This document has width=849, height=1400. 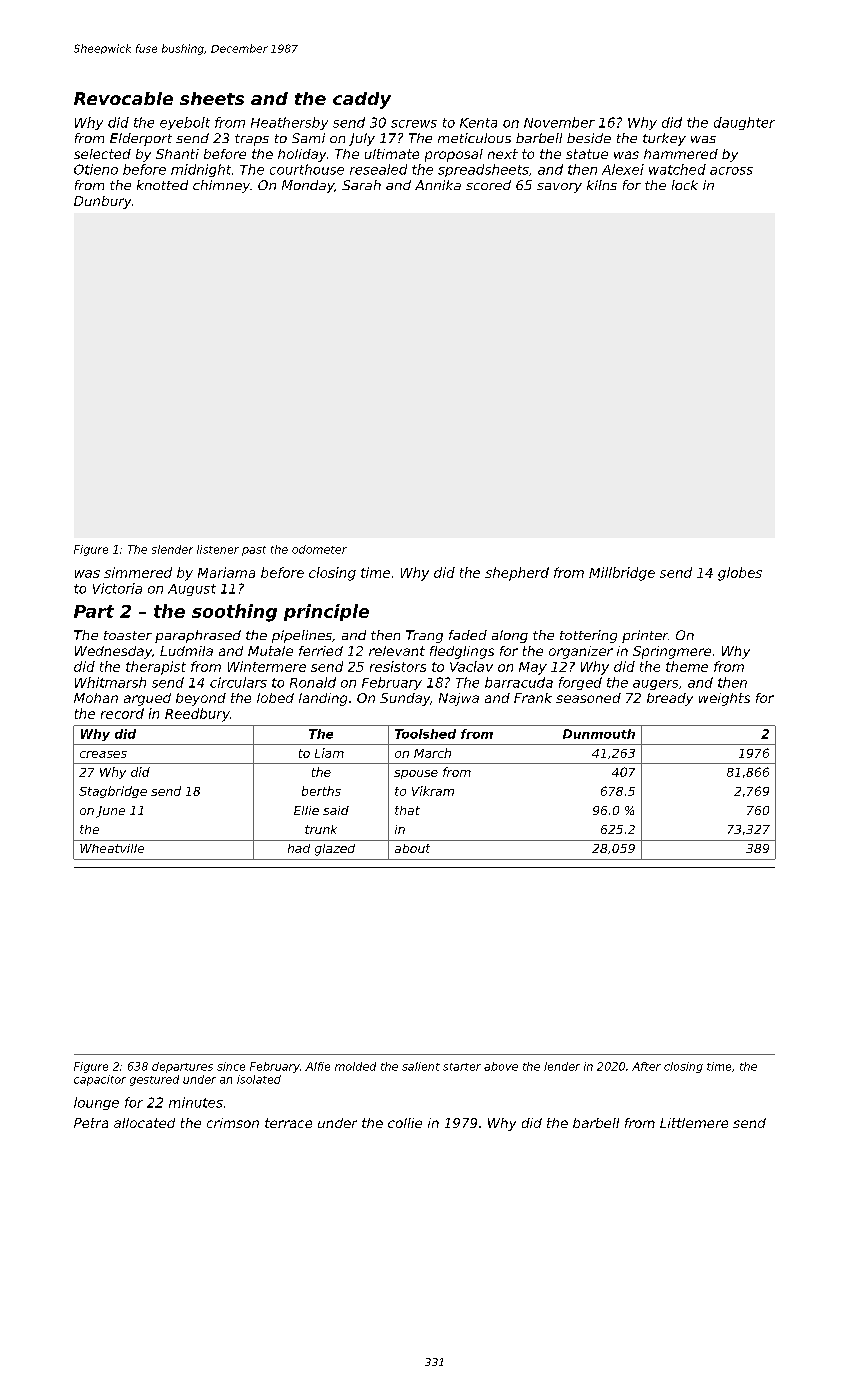 I want to click on collie, so click(x=405, y=1123).
